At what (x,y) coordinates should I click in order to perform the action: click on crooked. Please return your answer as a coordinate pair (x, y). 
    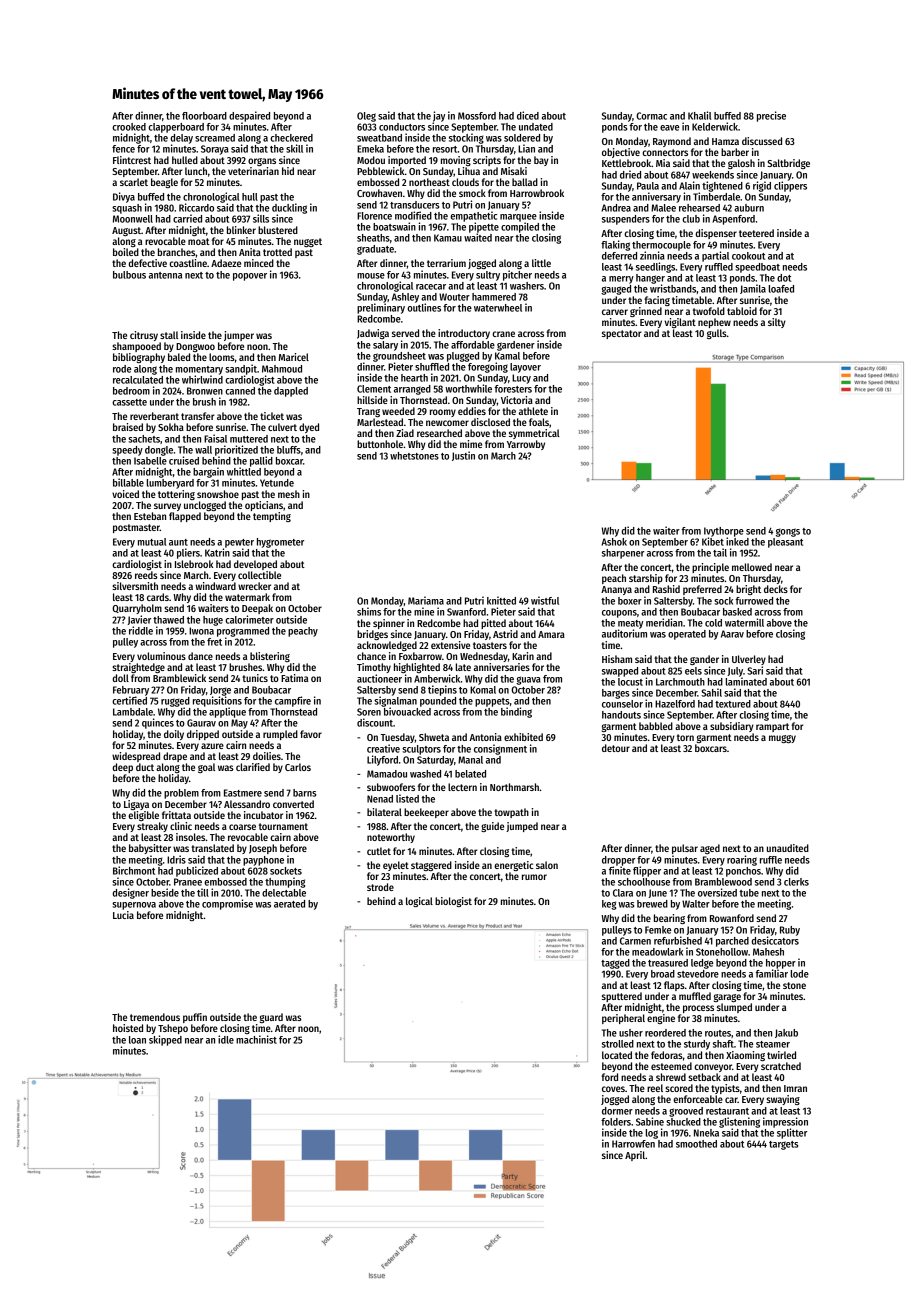
    Looking at the image, I should click on (129, 127).
